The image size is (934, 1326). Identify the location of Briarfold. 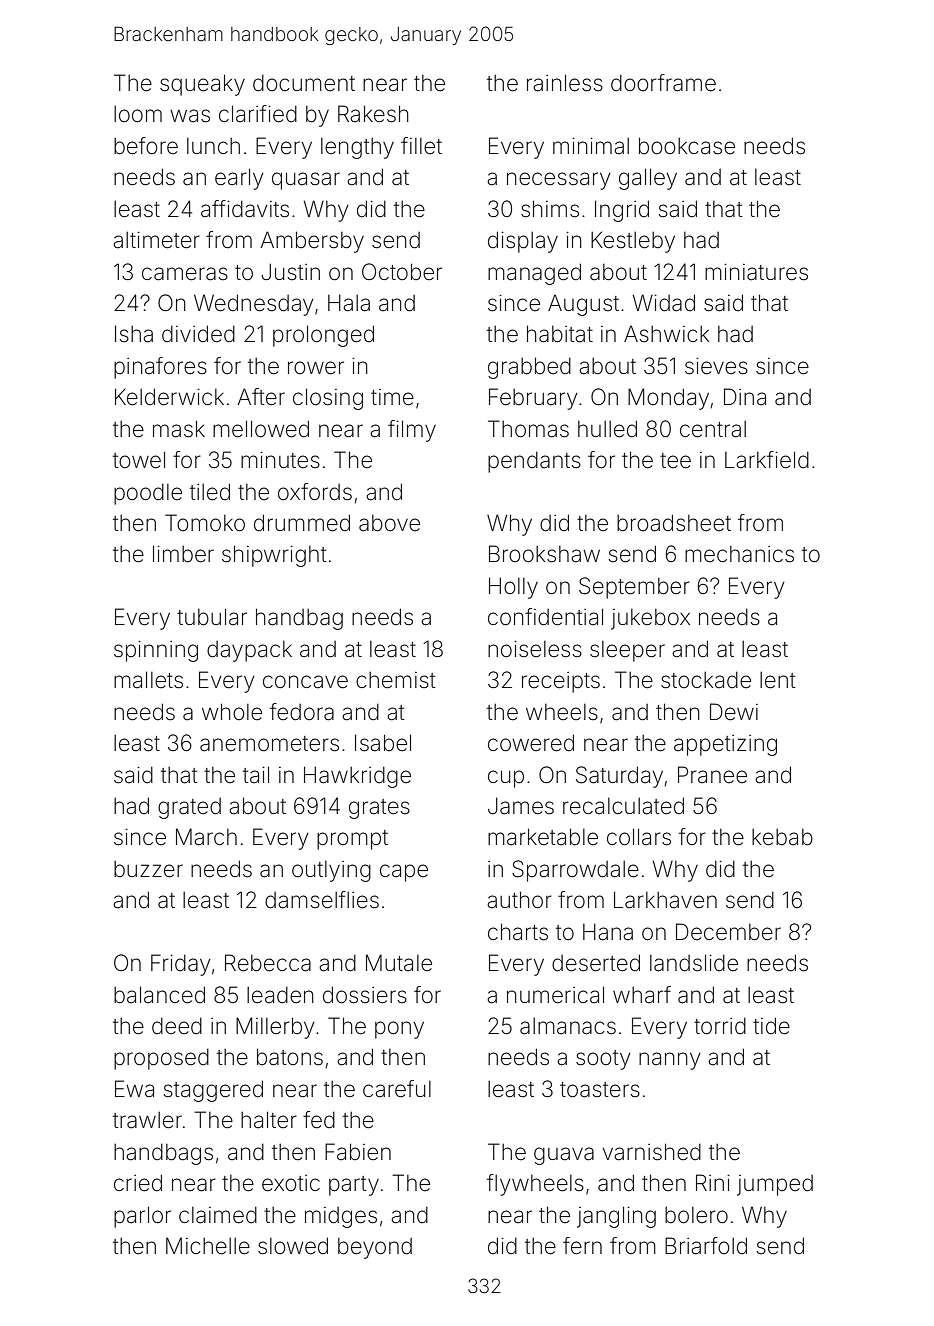
(706, 1246).
